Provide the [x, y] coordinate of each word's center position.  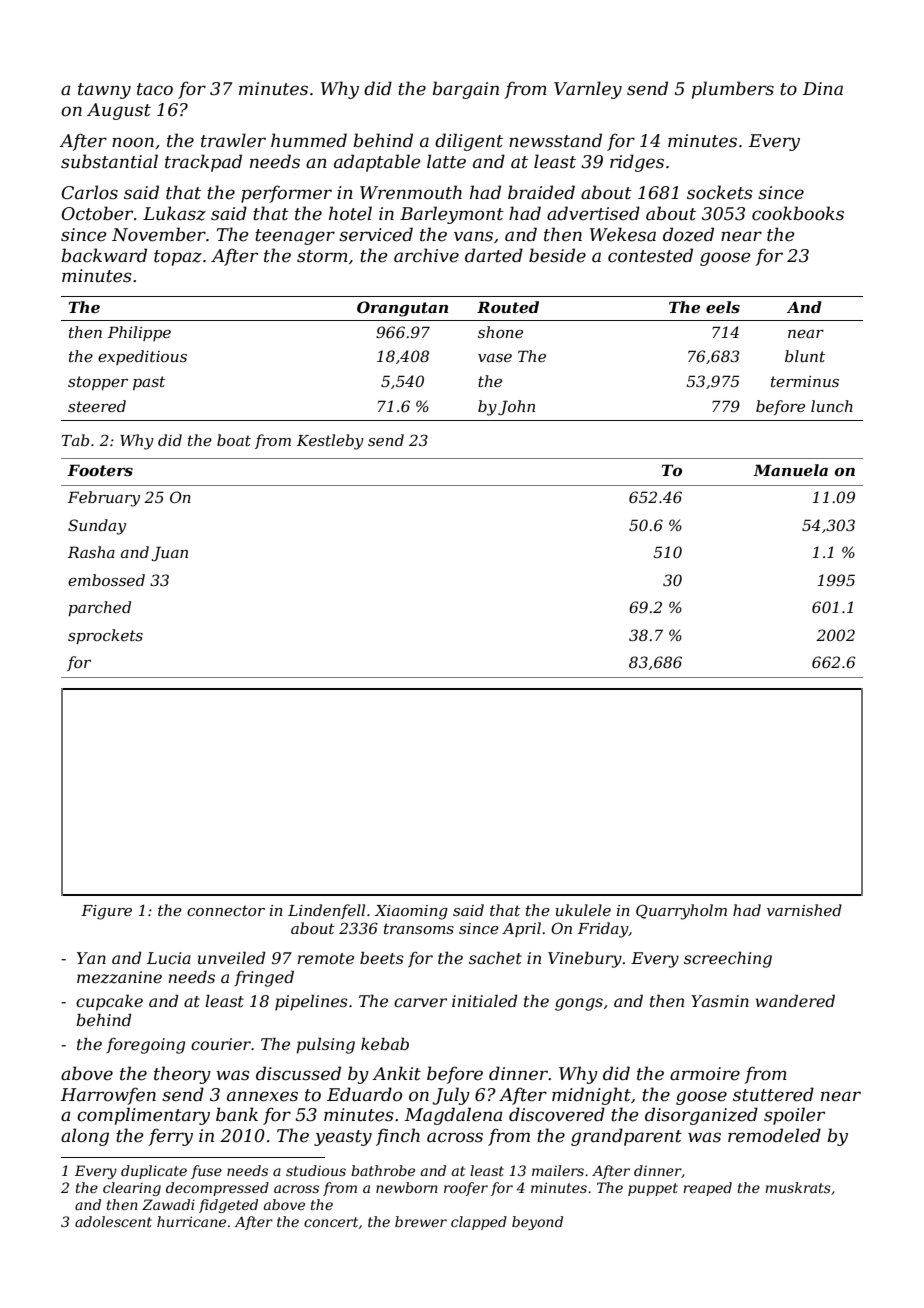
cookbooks [798, 213]
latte [446, 161]
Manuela [790, 470]
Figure [106, 912]
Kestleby [330, 442]
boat [234, 440]
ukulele [583, 910]
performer [286, 194]
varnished [804, 910]
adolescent [113, 1221]
